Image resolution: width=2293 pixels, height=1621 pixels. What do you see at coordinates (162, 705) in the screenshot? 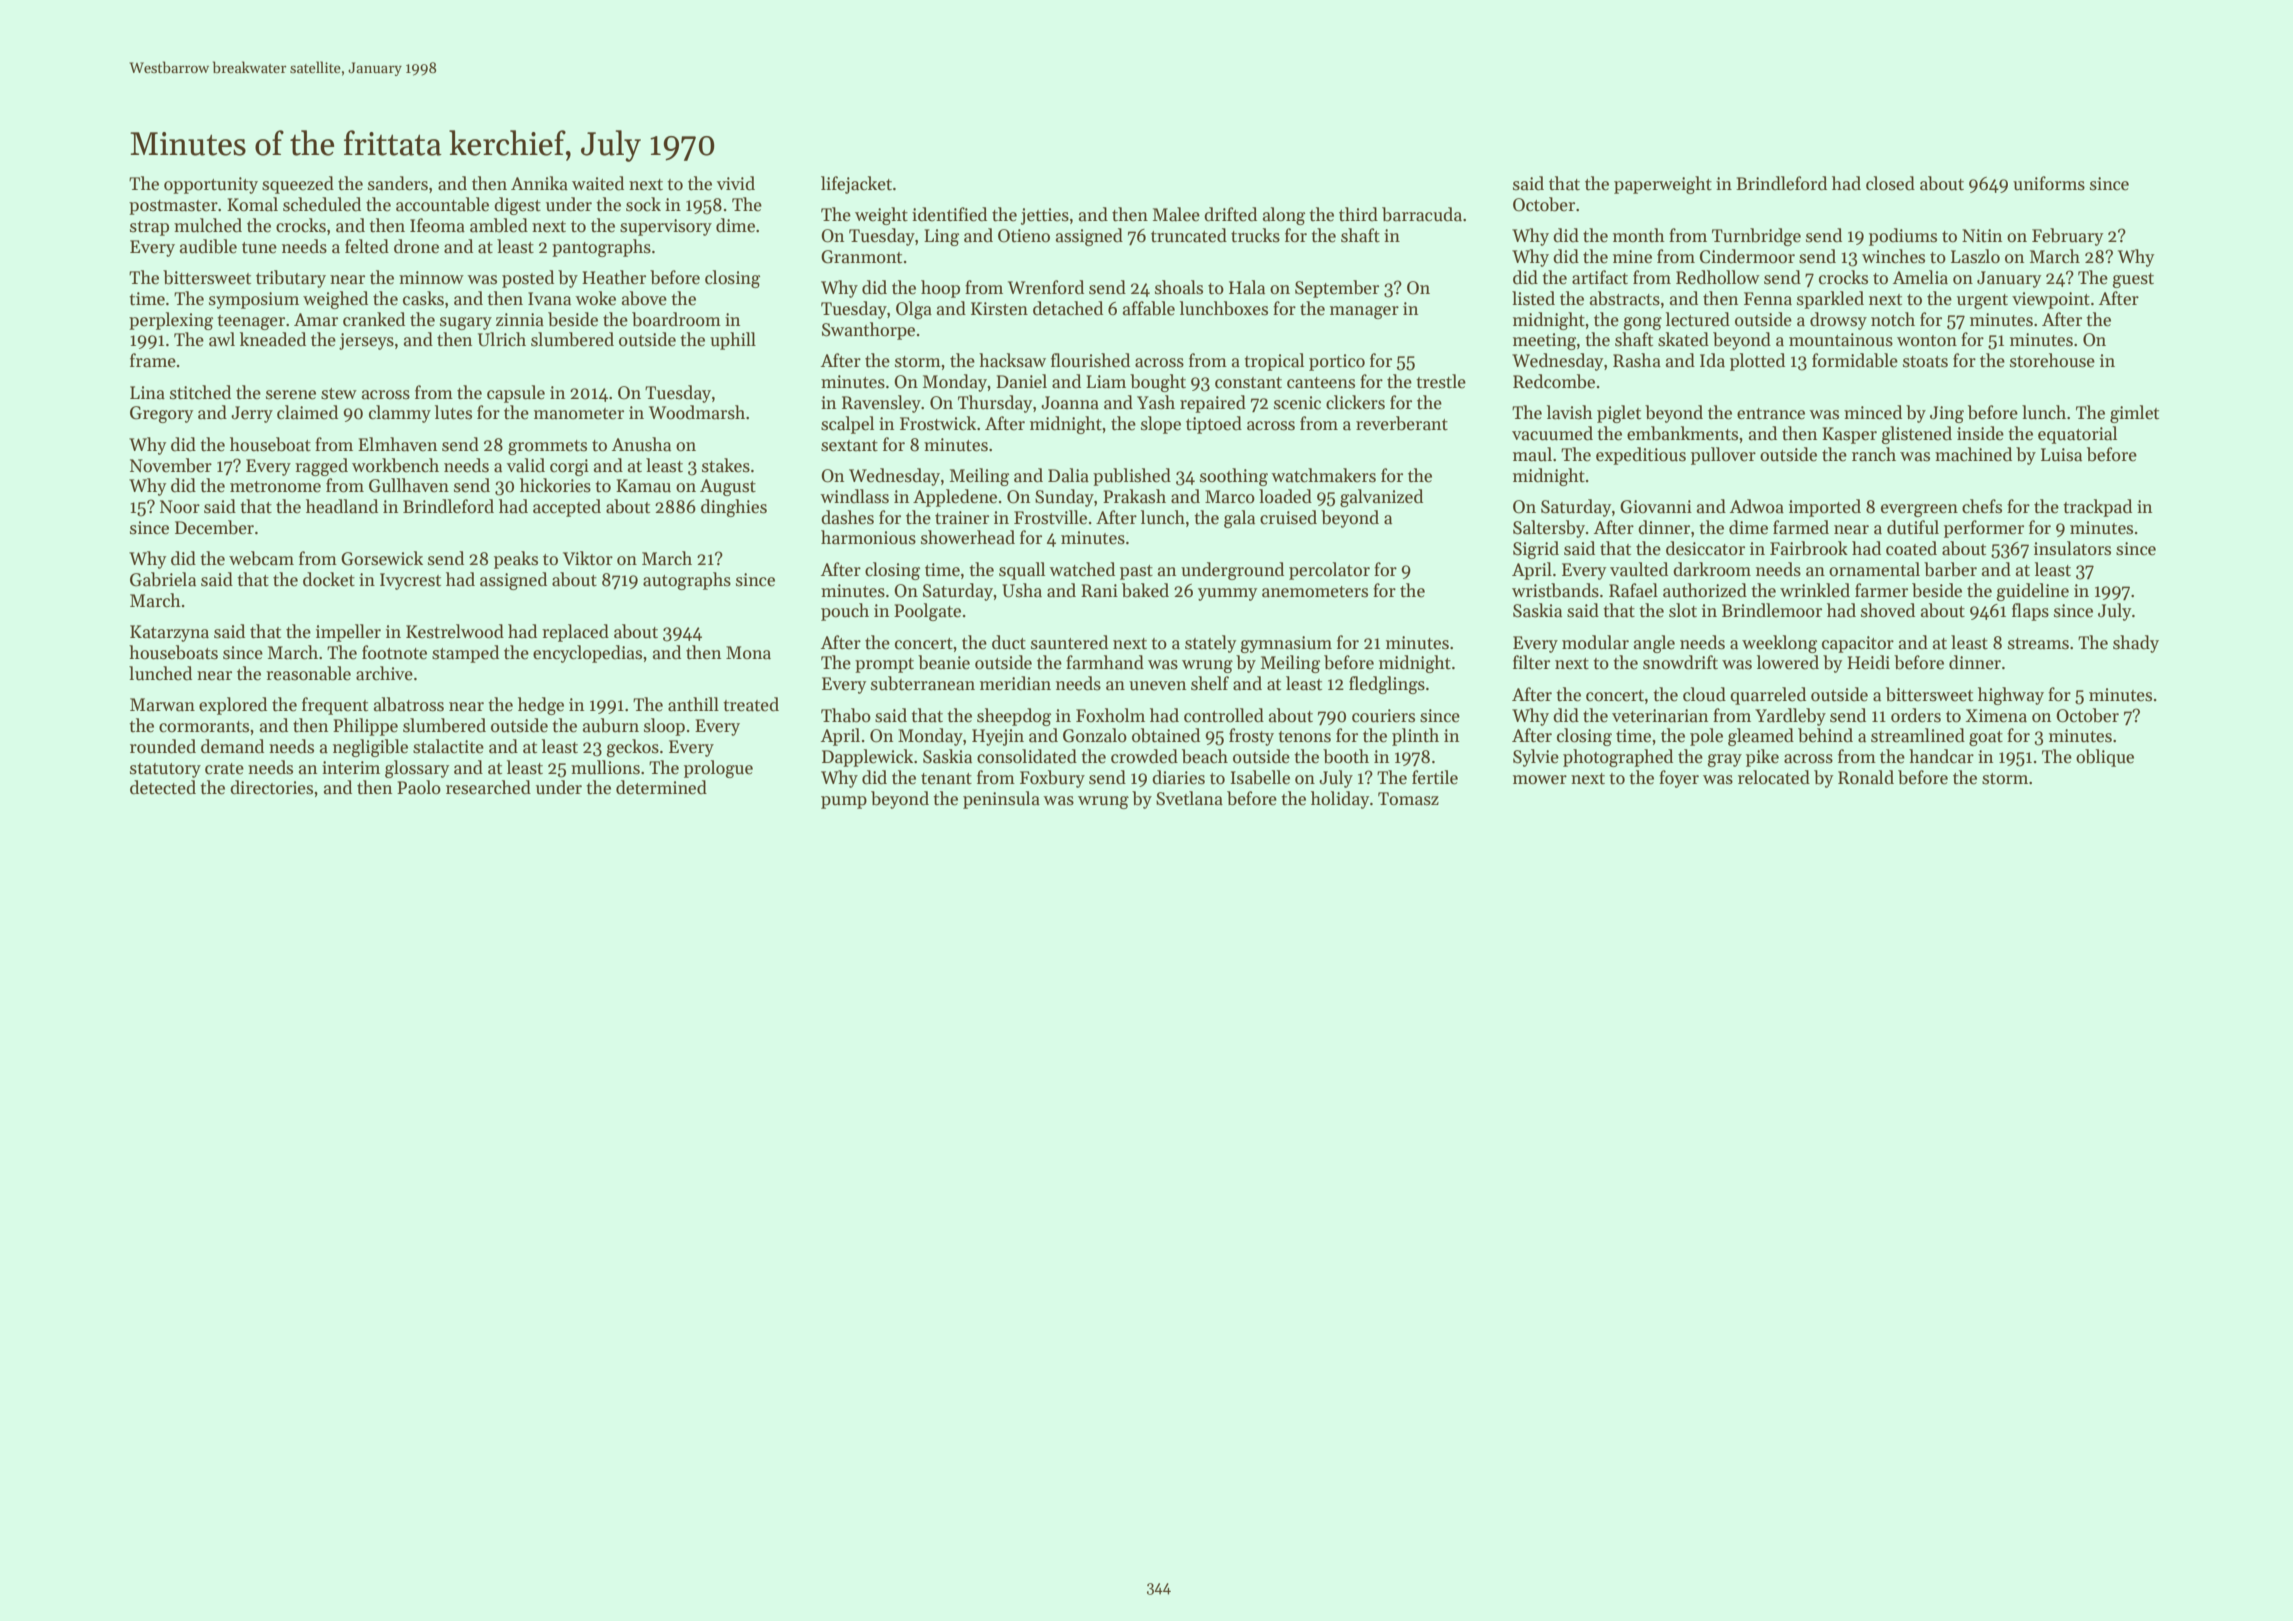
I see `Marwan` at bounding box center [162, 705].
